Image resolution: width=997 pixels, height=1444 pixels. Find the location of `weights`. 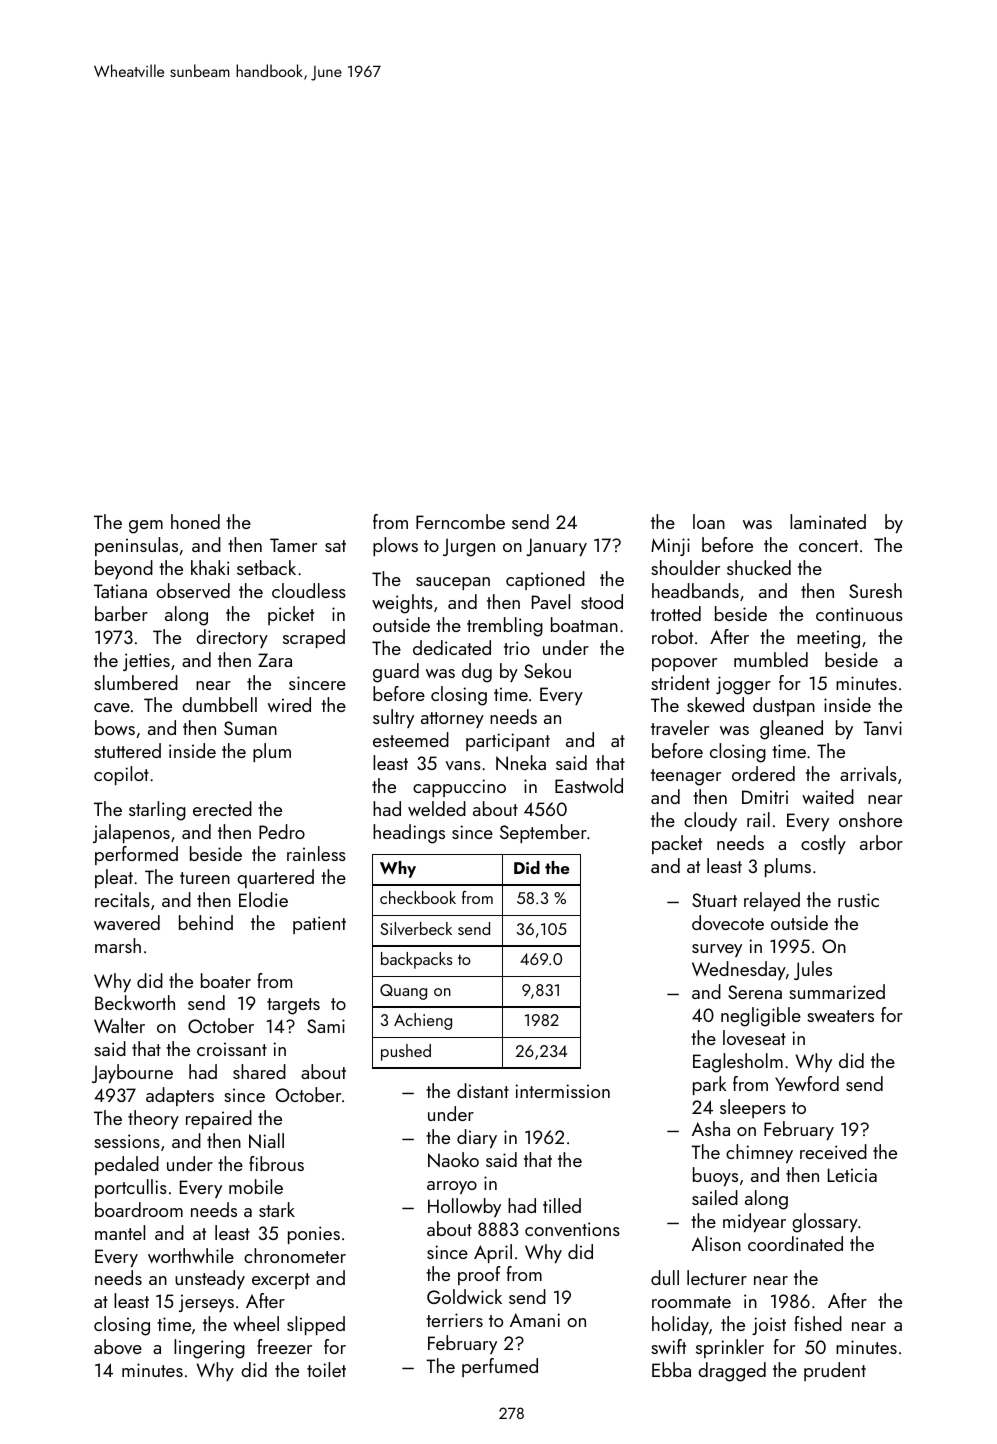

weights is located at coordinates (402, 604).
